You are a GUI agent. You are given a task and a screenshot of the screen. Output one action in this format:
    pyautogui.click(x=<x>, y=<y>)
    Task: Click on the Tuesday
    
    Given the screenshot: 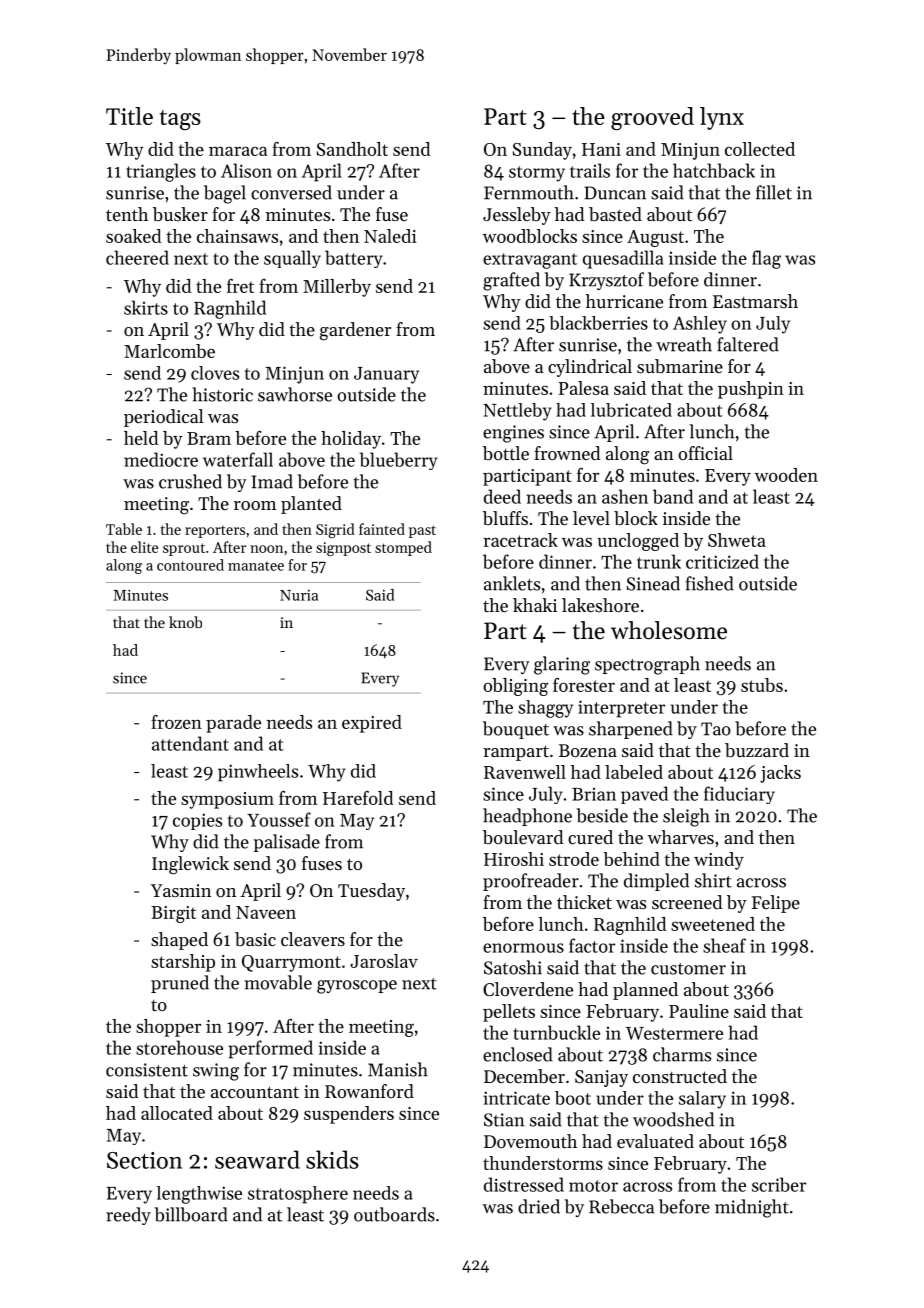 What is the action you would take?
    pyautogui.click(x=371, y=892)
